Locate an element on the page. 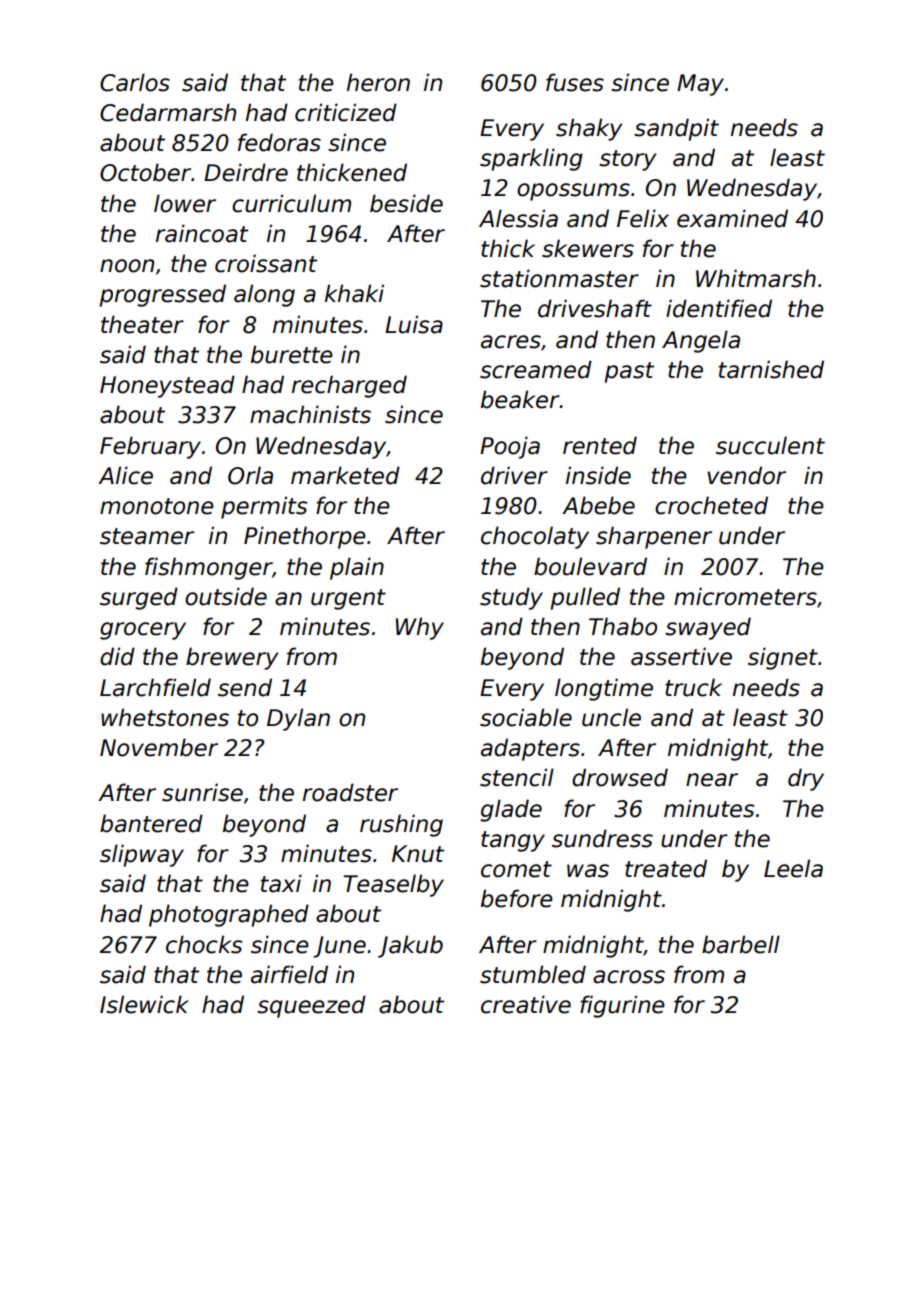 Image resolution: width=924 pixels, height=1311 pixels. criticized is located at coordinates (346, 112).
